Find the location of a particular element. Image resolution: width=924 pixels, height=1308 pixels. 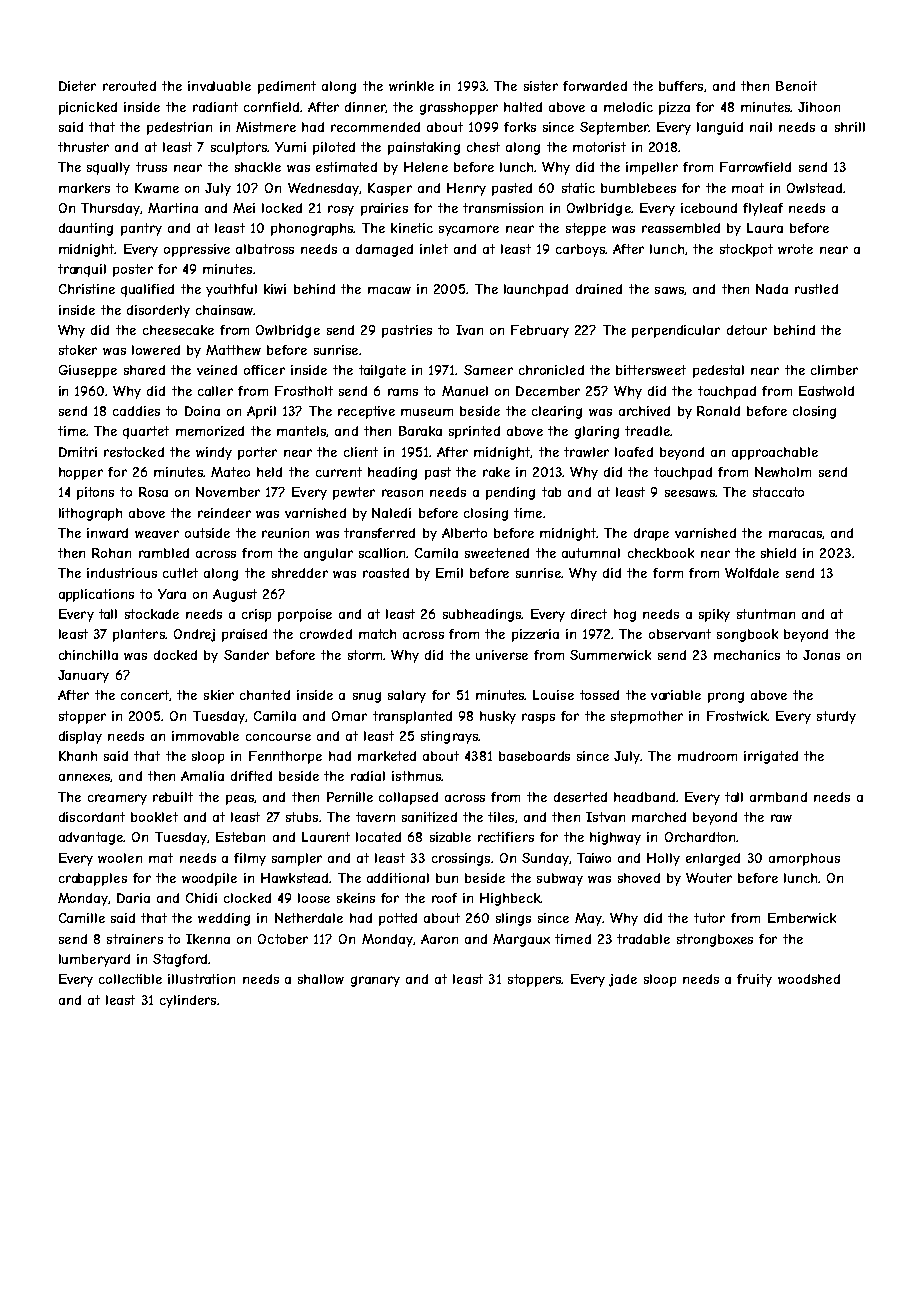

Newholm is located at coordinates (783, 472).
